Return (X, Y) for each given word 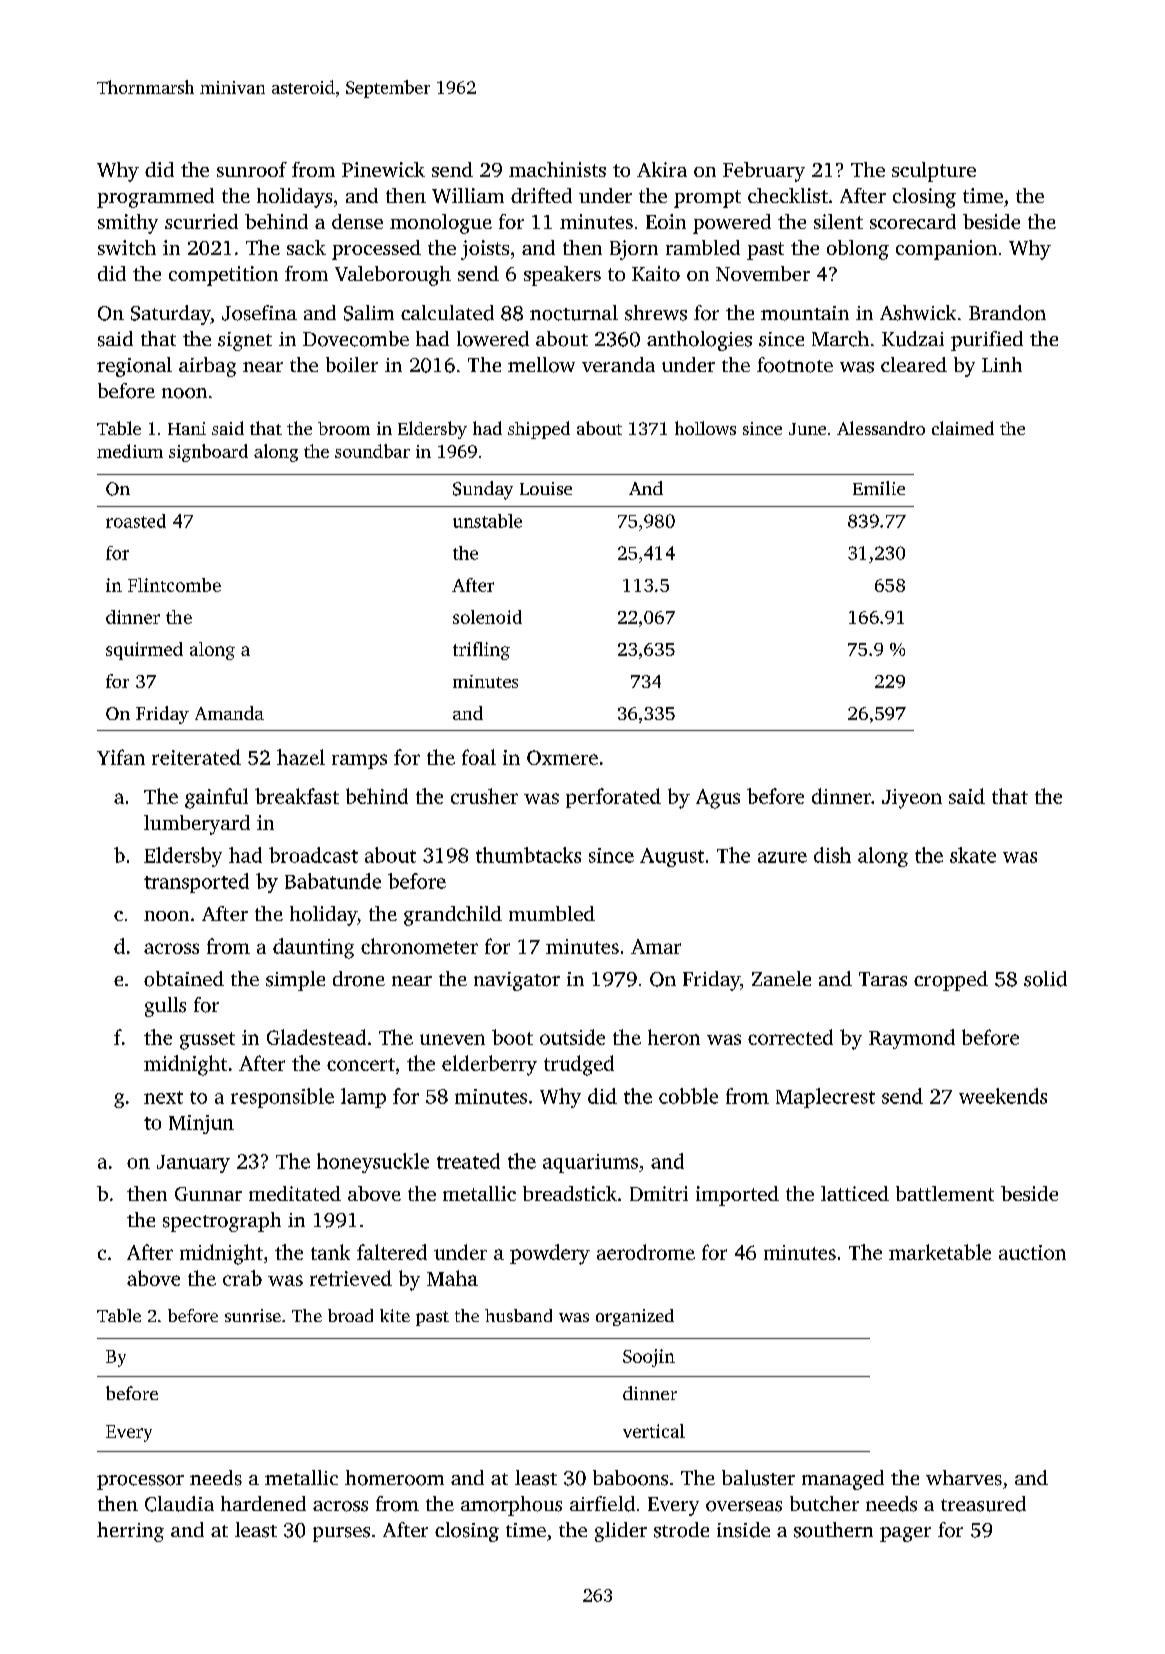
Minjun (201, 1124)
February (764, 172)
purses (341, 1534)
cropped (951, 981)
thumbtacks (528, 855)
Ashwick (918, 313)
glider (621, 1532)
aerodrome (646, 1252)
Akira (662, 169)
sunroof (252, 169)
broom (344, 428)
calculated (447, 313)
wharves (964, 1478)
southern (833, 1530)
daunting (313, 948)
